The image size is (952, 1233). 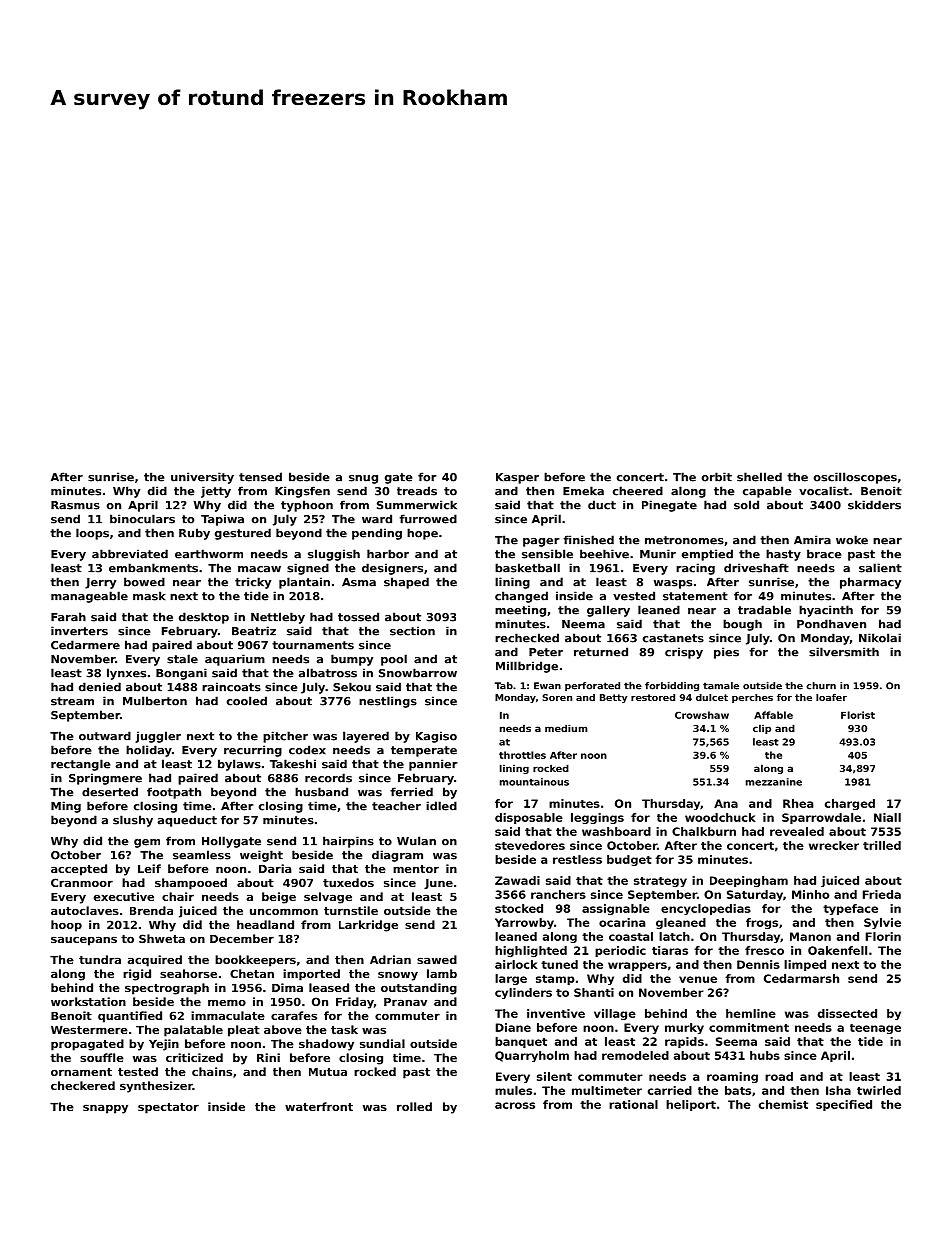 What do you see at coordinates (759, 477) in the page?
I see `shelled` at bounding box center [759, 477].
